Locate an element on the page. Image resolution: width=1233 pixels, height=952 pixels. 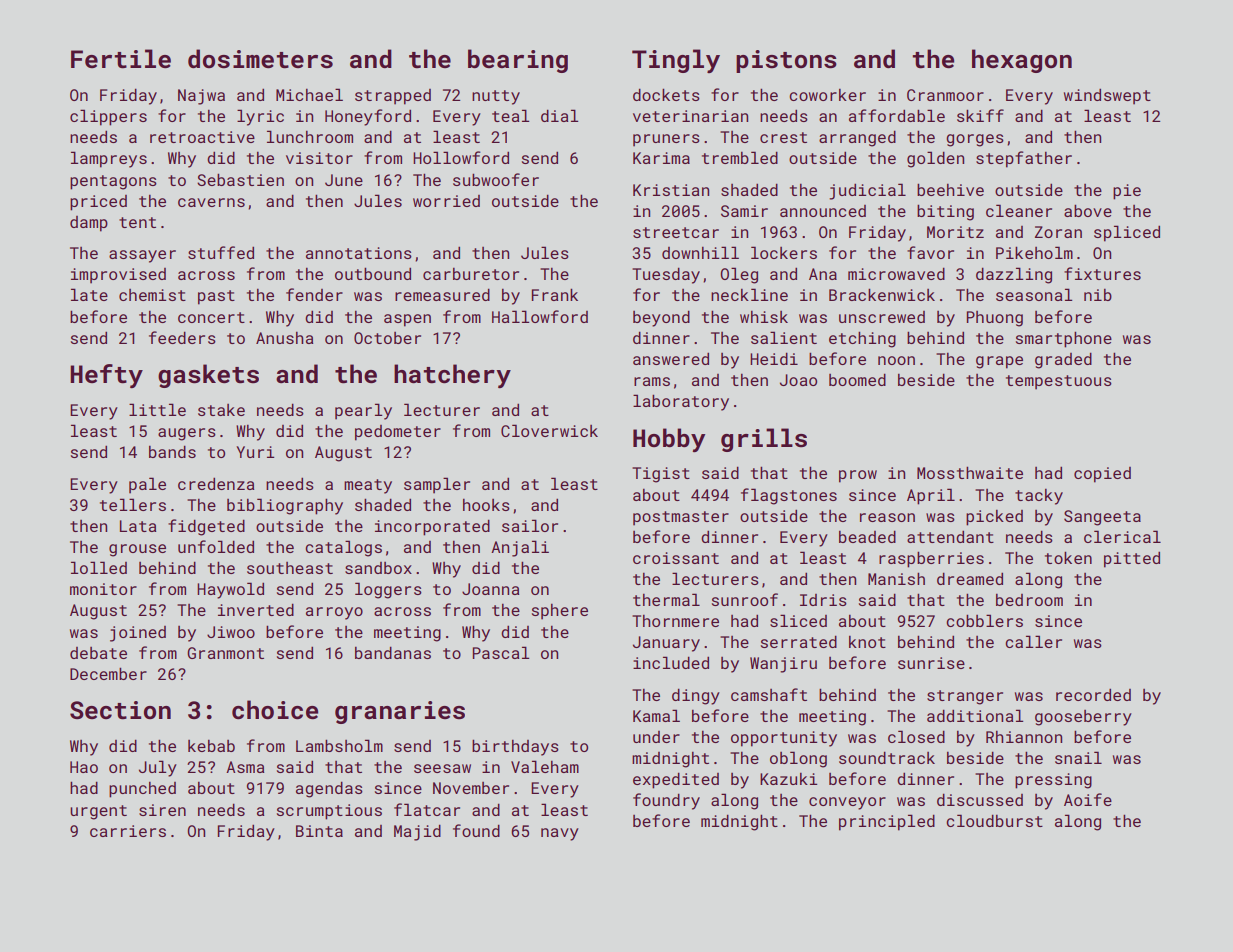
strapped is located at coordinates (393, 97).
